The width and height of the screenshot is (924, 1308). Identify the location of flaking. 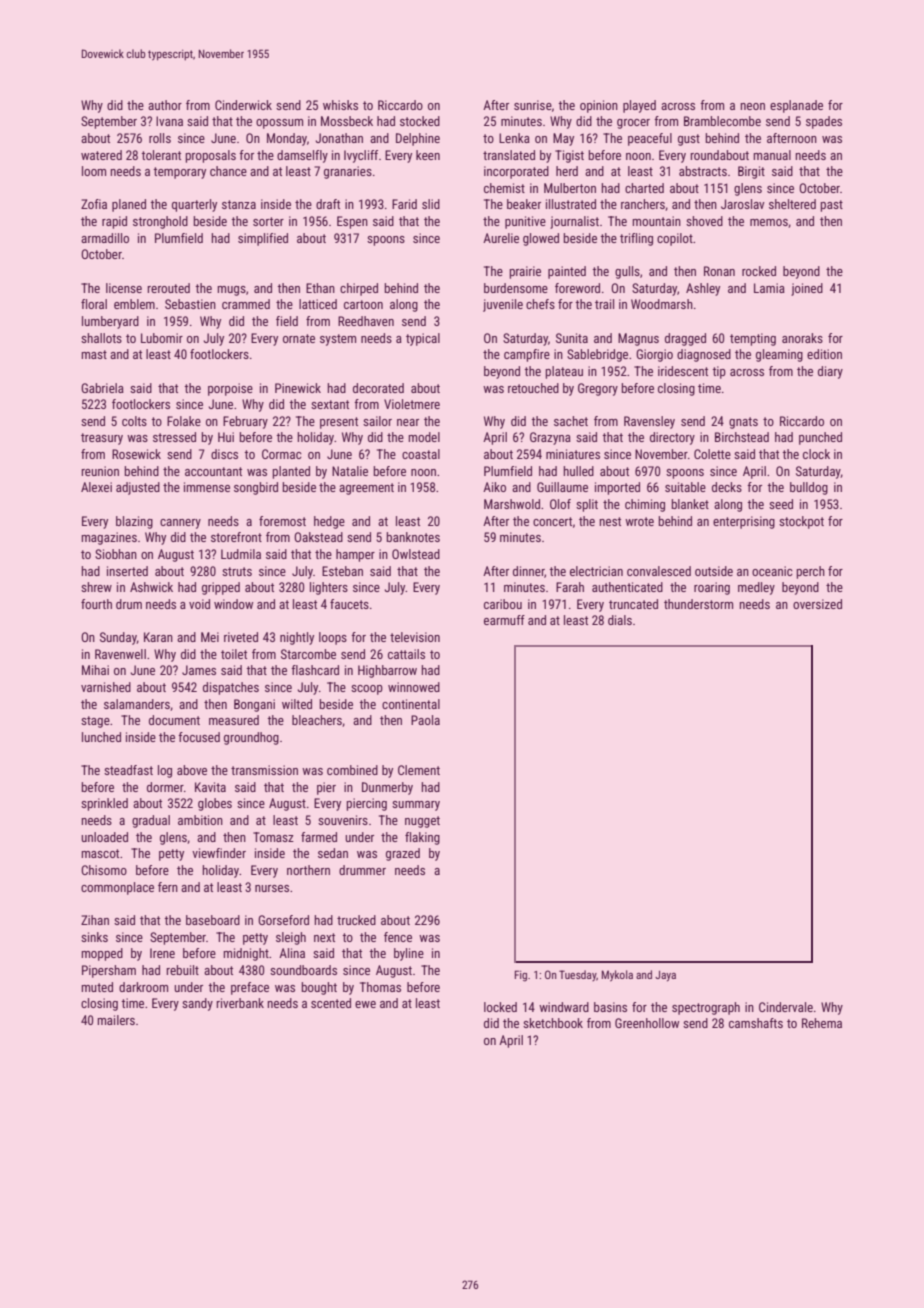
(422, 838).
